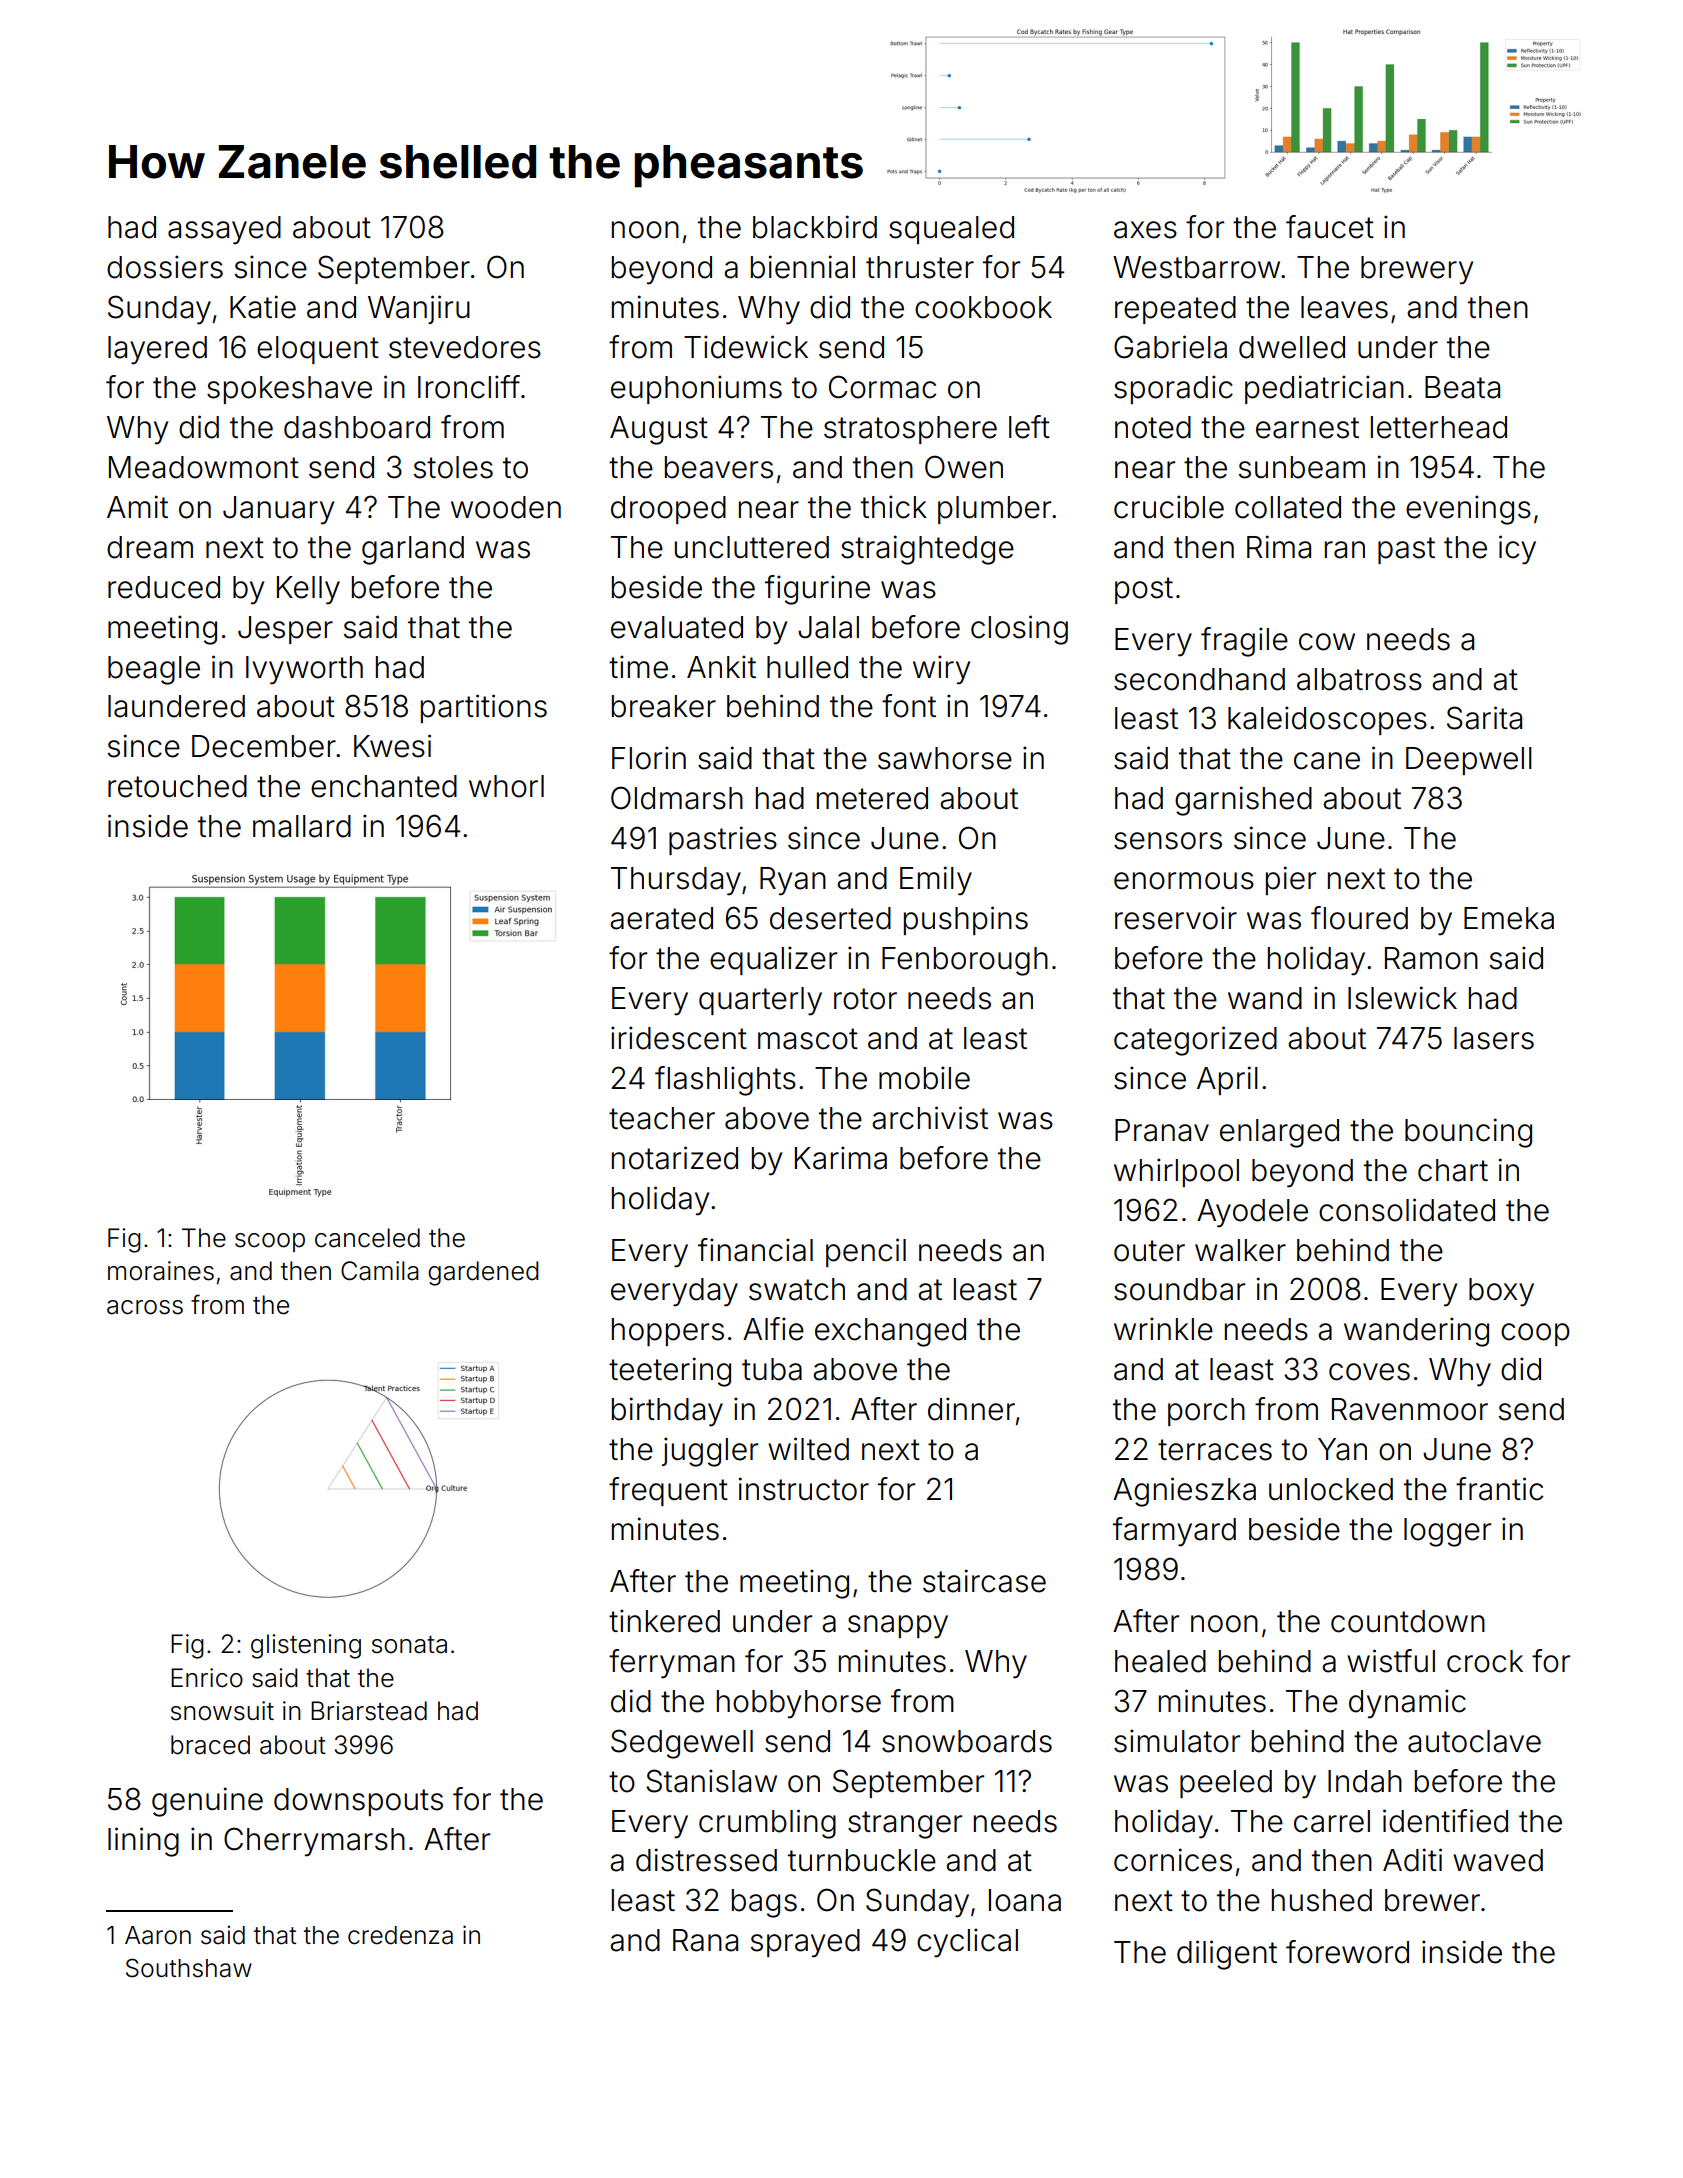 Image resolution: width=1683 pixels, height=2178 pixels. What do you see at coordinates (725, 1081) in the screenshot?
I see `flashlights` at bounding box center [725, 1081].
